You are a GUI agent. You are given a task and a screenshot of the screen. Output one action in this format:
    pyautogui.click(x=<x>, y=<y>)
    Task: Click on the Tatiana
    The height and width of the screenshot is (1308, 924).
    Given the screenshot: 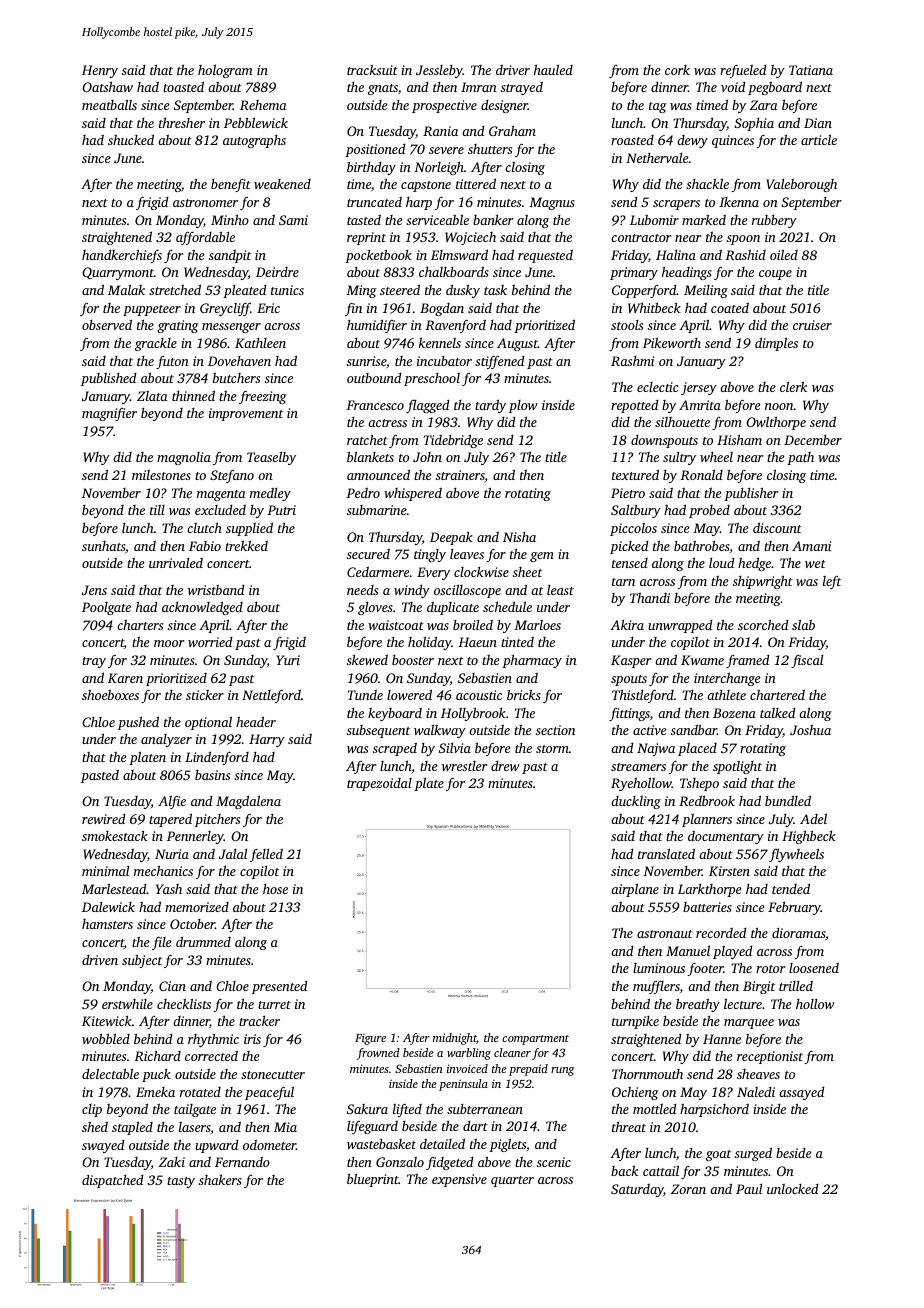 What is the action you would take?
    pyautogui.click(x=811, y=70)
